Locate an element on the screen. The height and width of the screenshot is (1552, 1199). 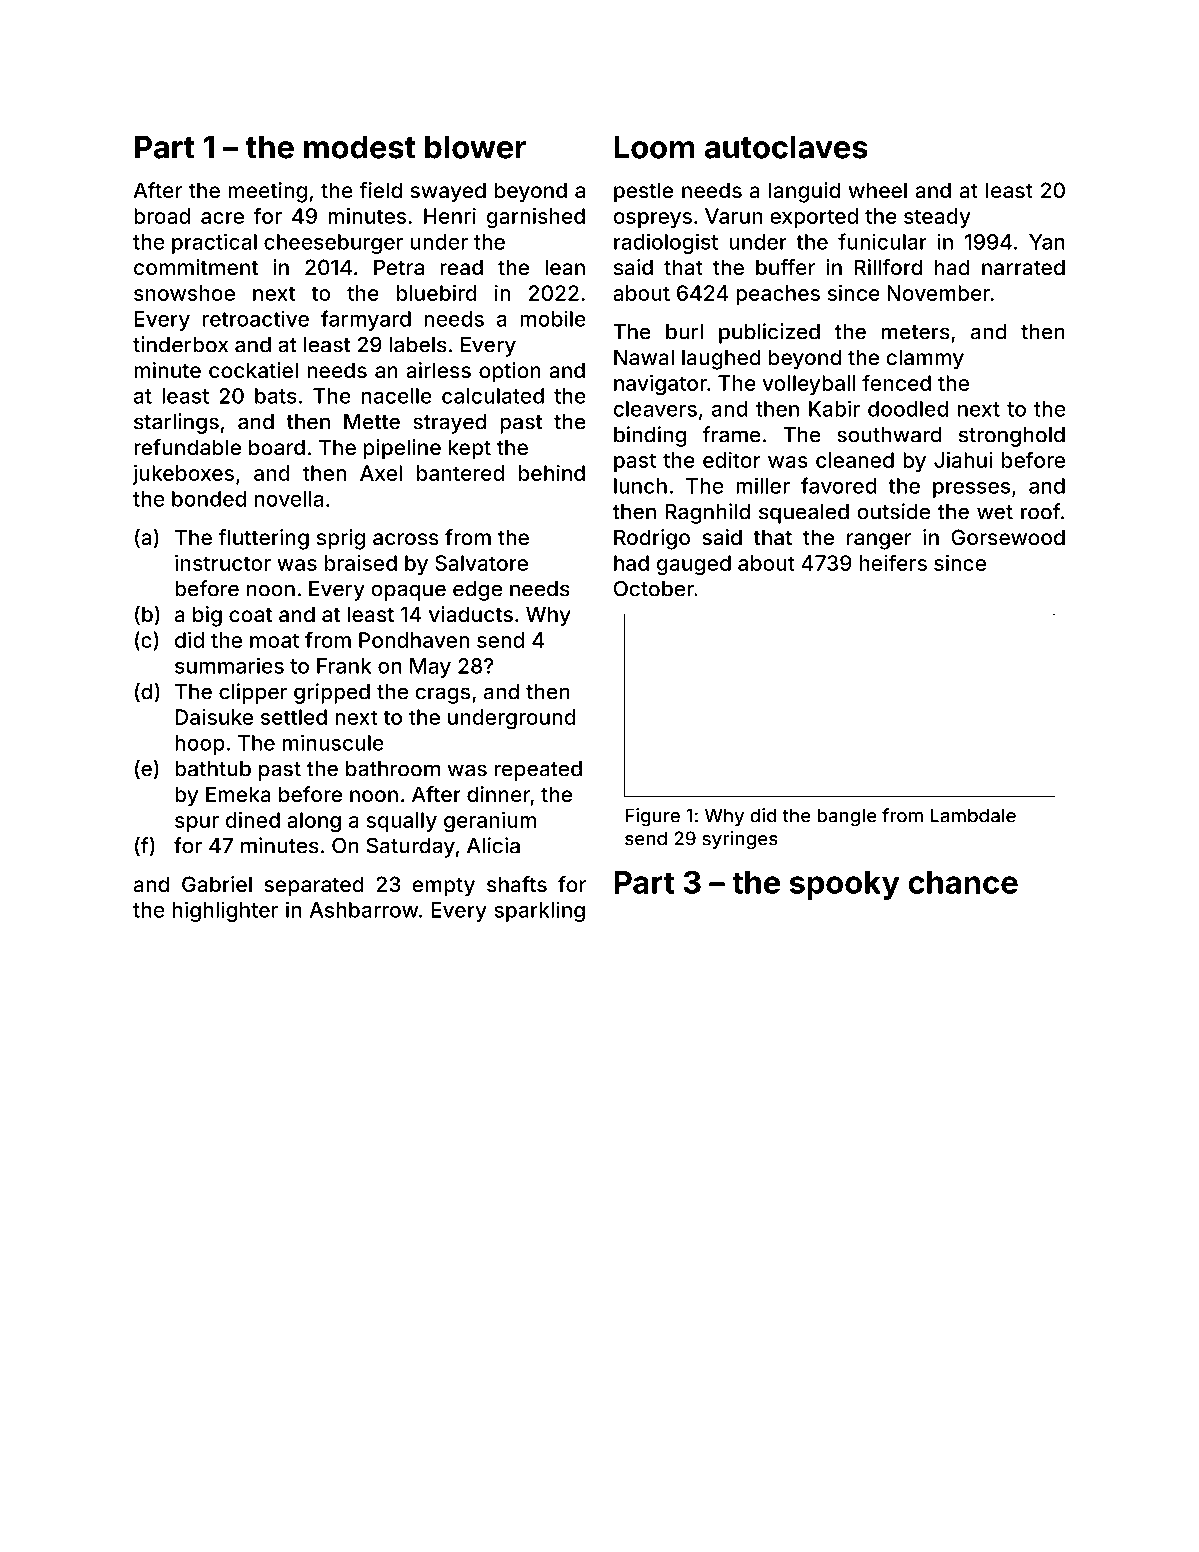
sparkling is located at coordinates (540, 911).
